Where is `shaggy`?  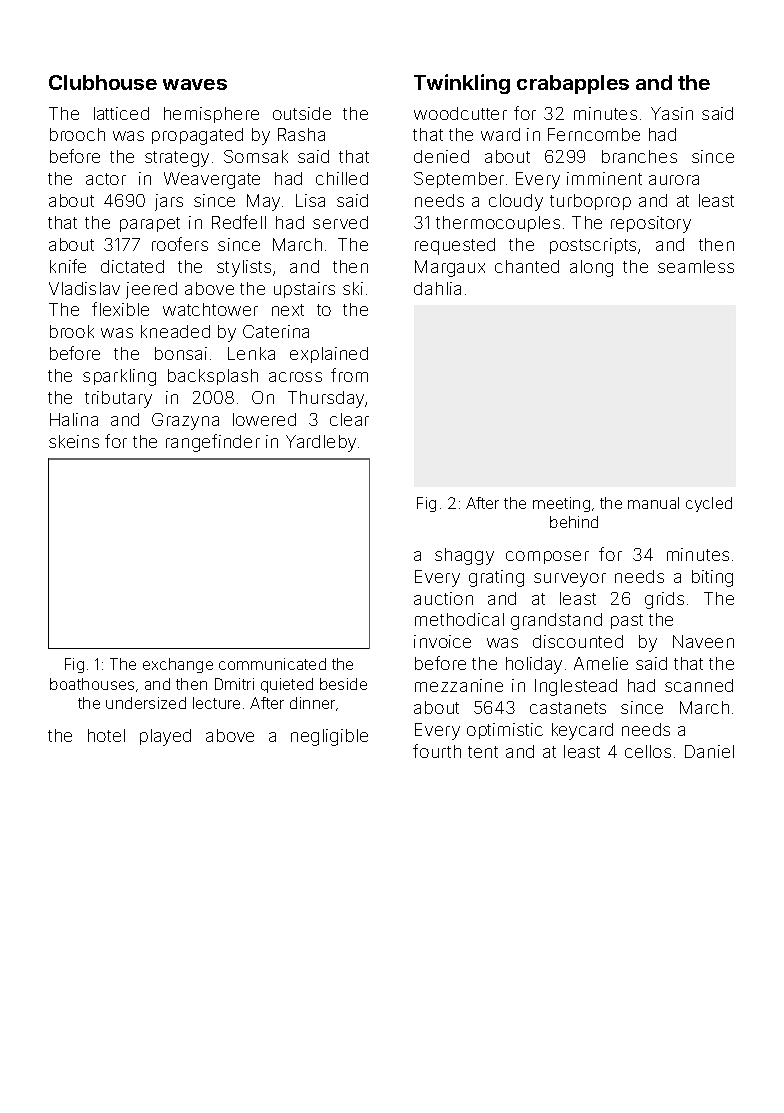 shaggy is located at coordinates (464, 556).
